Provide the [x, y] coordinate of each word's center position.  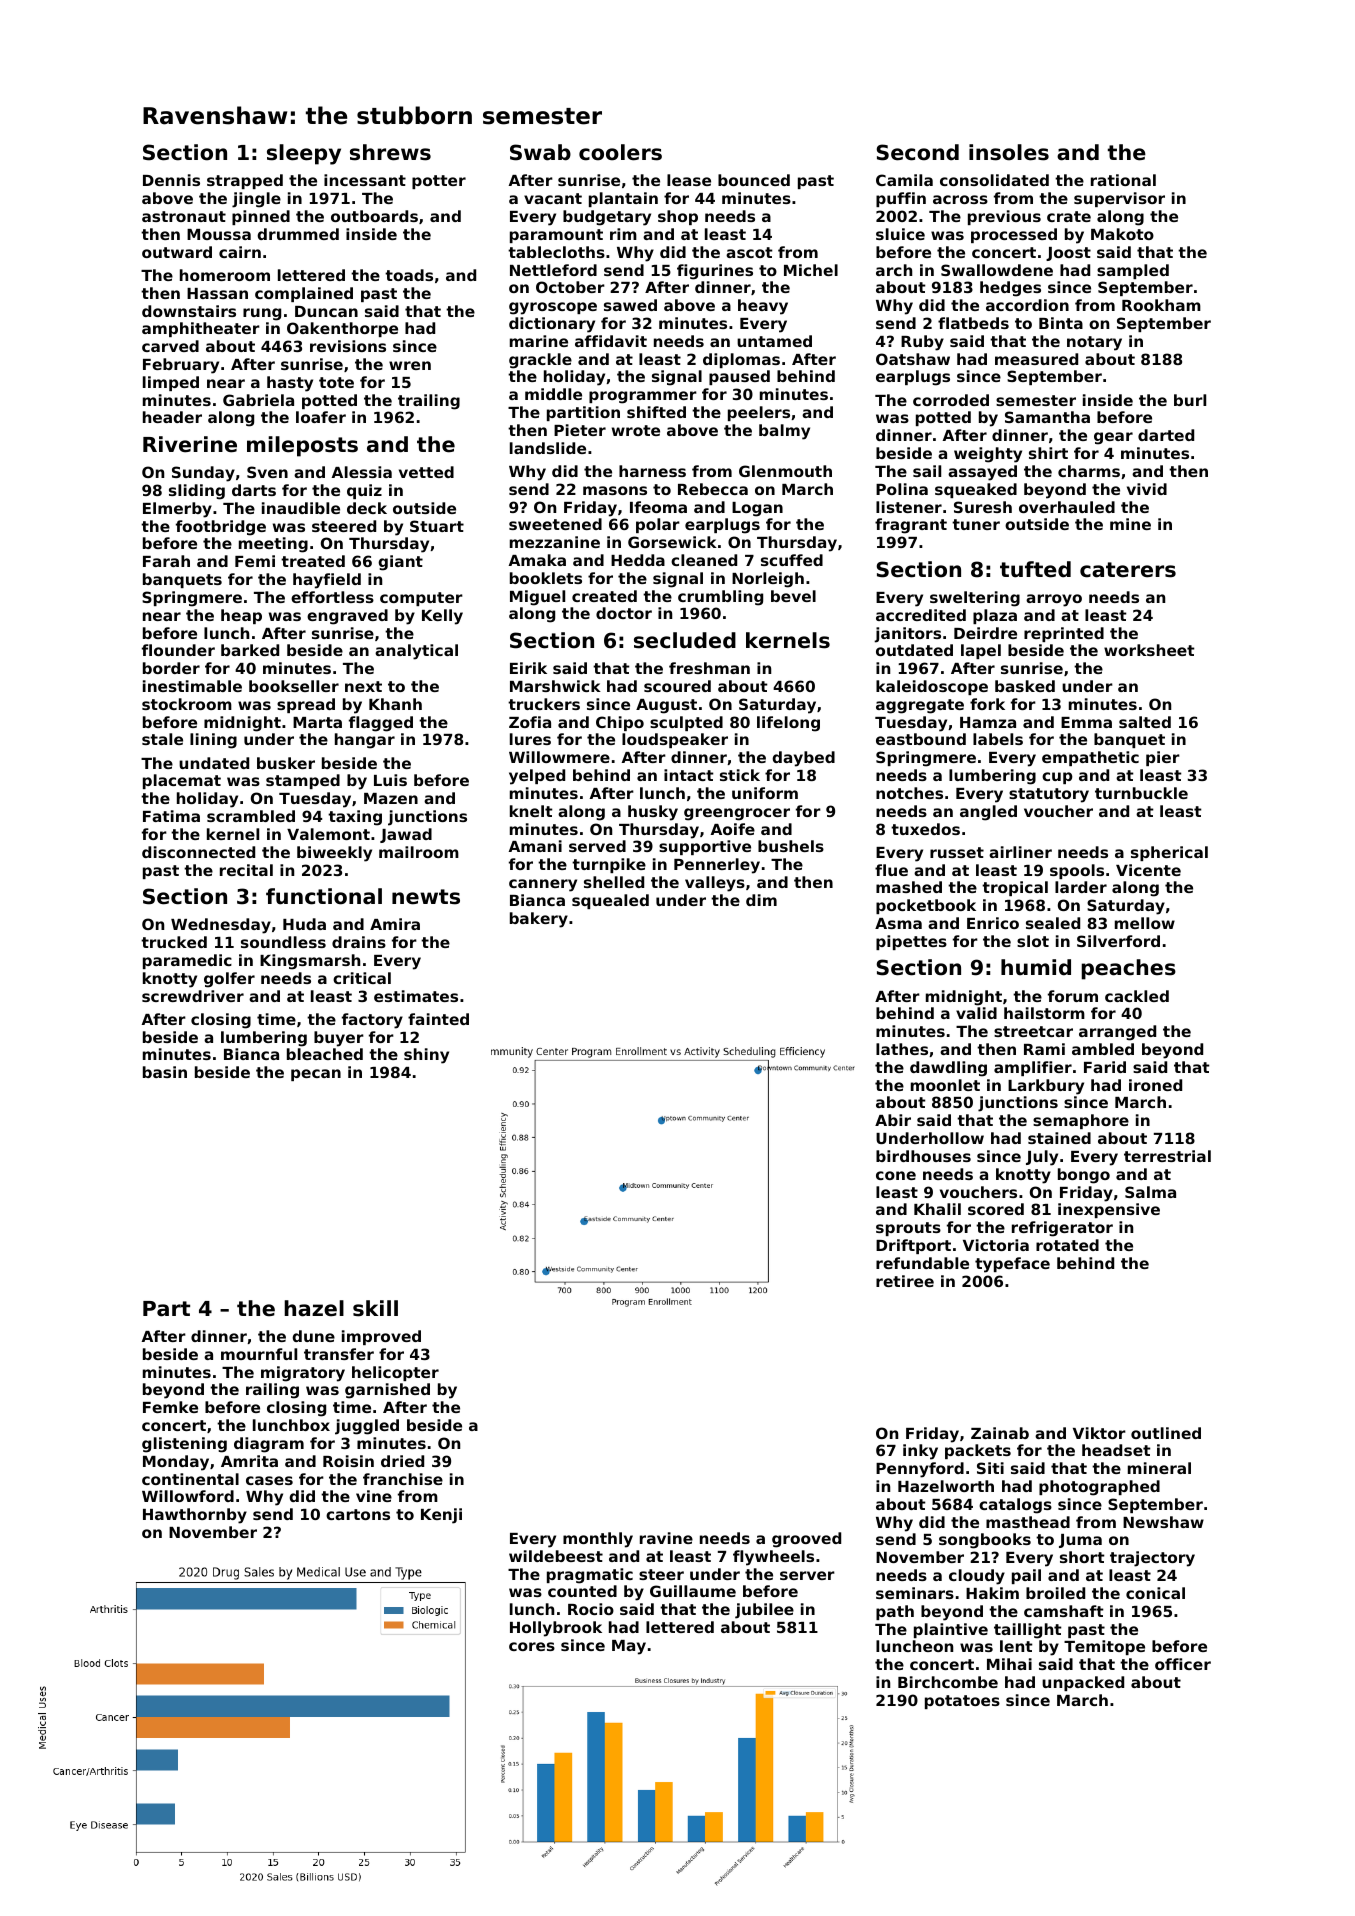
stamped [303, 781]
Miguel [537, 598]
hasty [290, 384]
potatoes [962, 1702]
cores [532, 1646]
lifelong [788, 724]
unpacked [1083, 1683]
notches [909, 793]
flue [891, 870]
